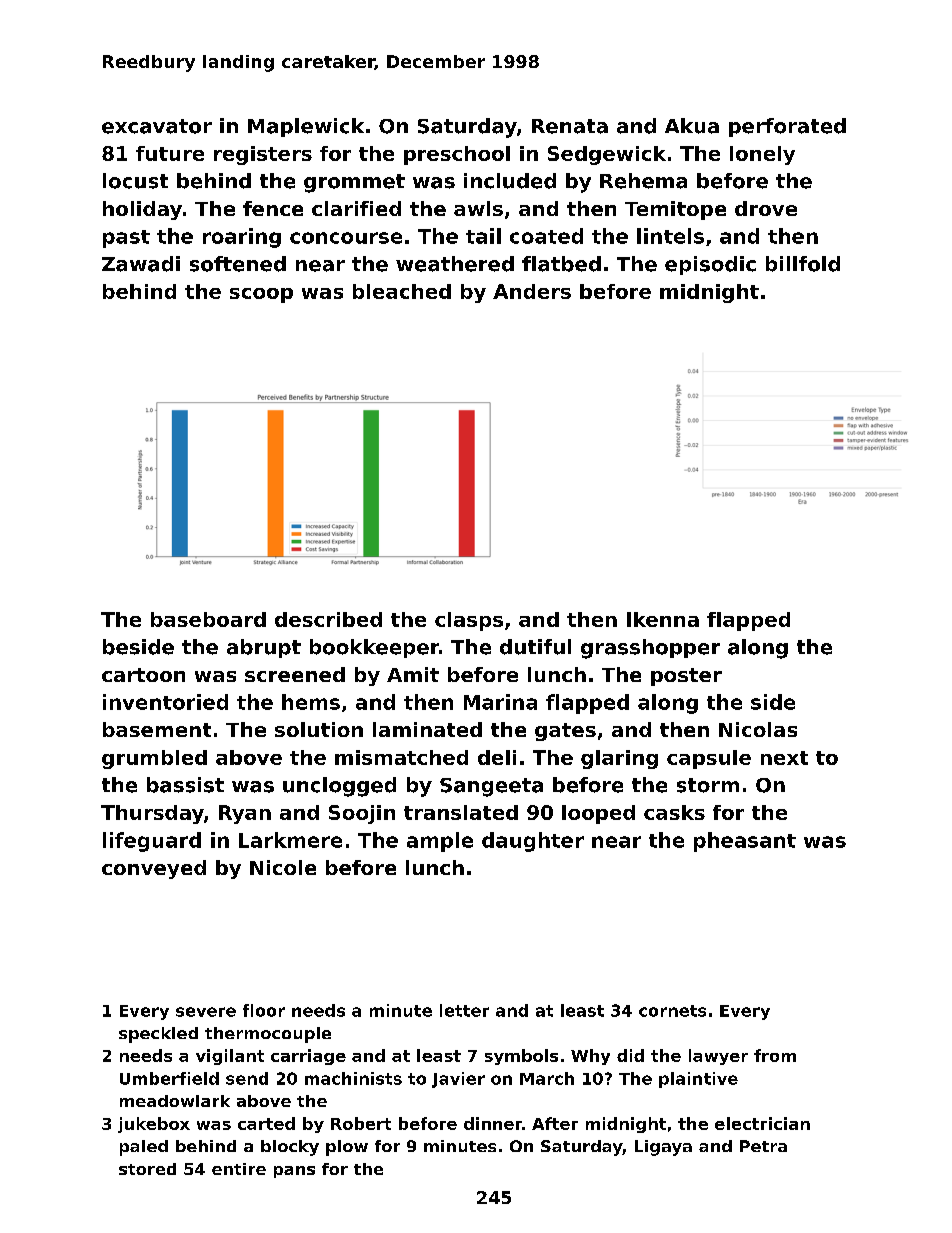 The height and width of the screenshot is (1233, 952). Describe the element at coordinates (521, 1057) in the screenshot. I see `symbols` at that location.
